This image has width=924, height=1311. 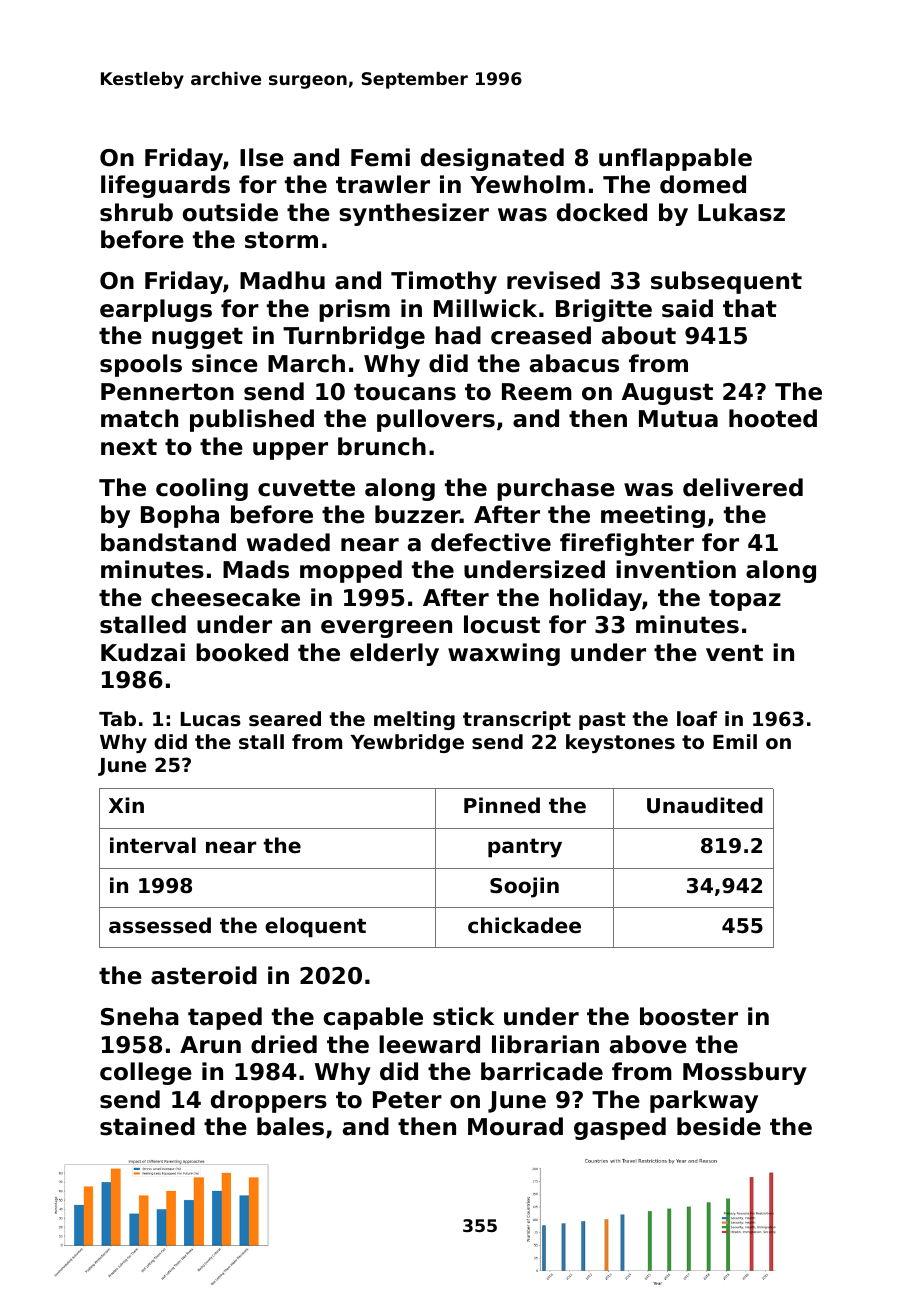 I want to click on unflappable, so click(x=675, y=159).
